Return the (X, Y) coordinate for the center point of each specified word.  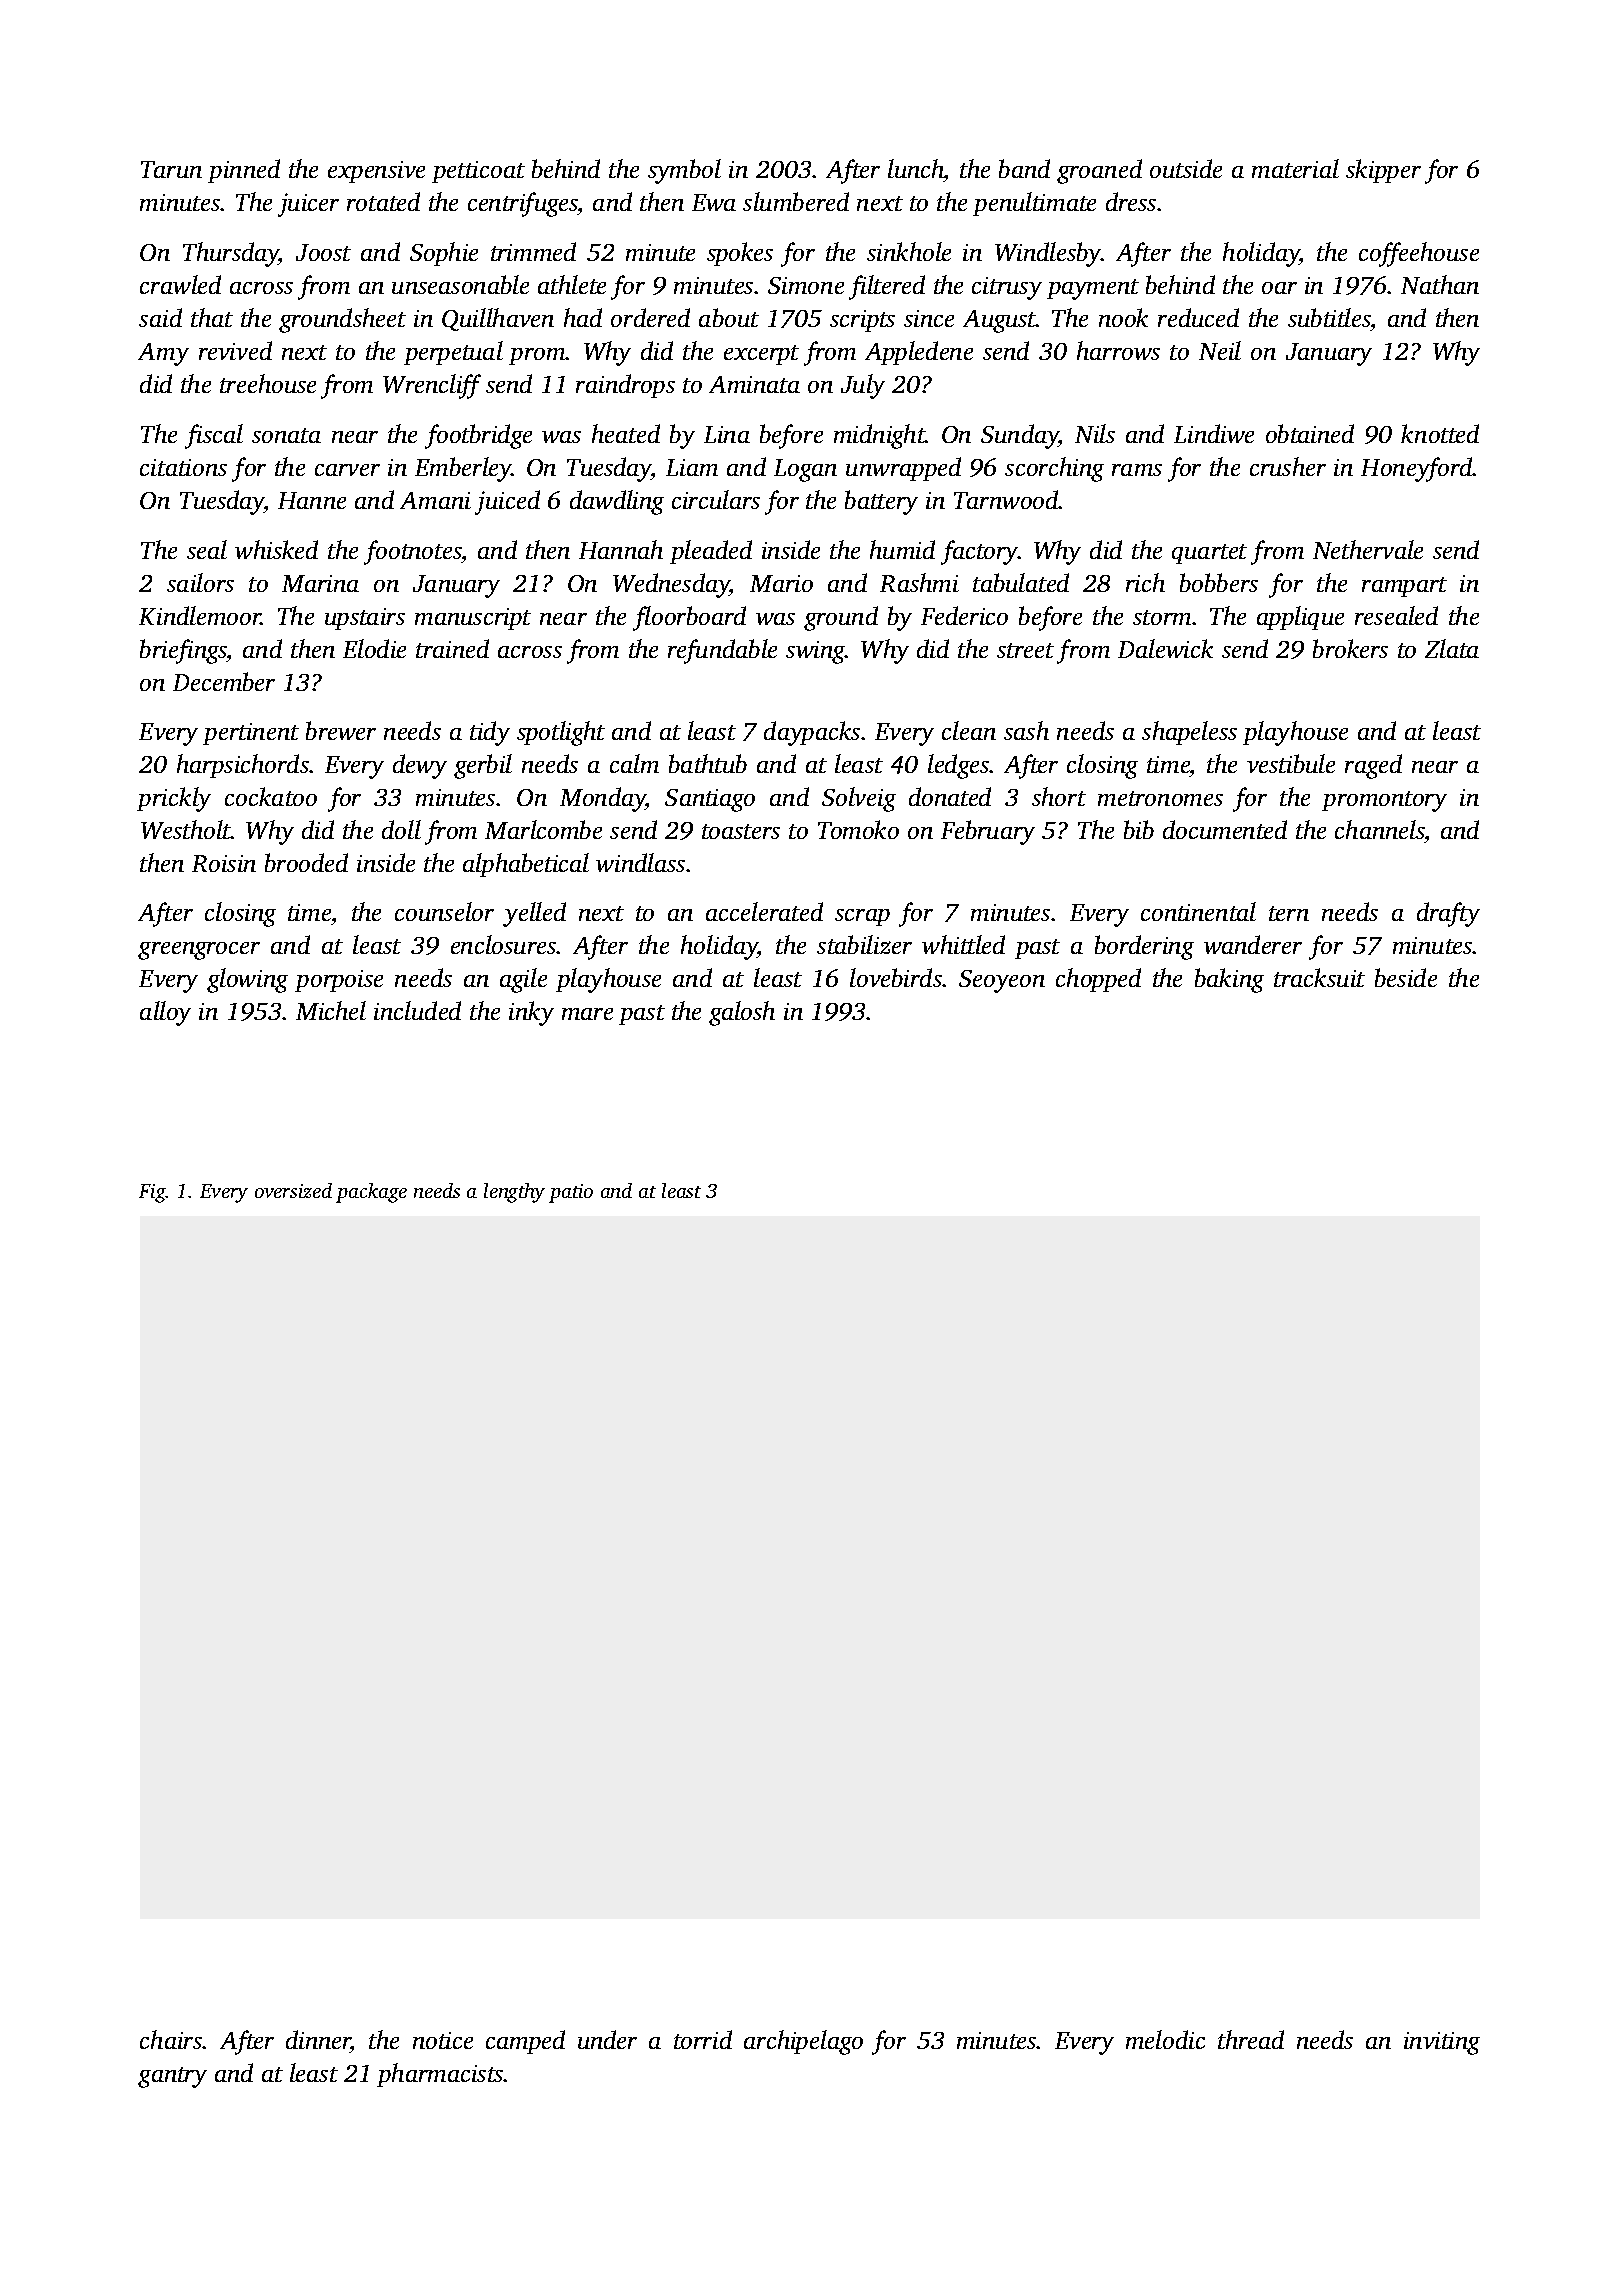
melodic (1165, 2039)
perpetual (453, 353)
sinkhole (909, 251)
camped (525, 2042)
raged (1373, 766)
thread (1251, 2039)
